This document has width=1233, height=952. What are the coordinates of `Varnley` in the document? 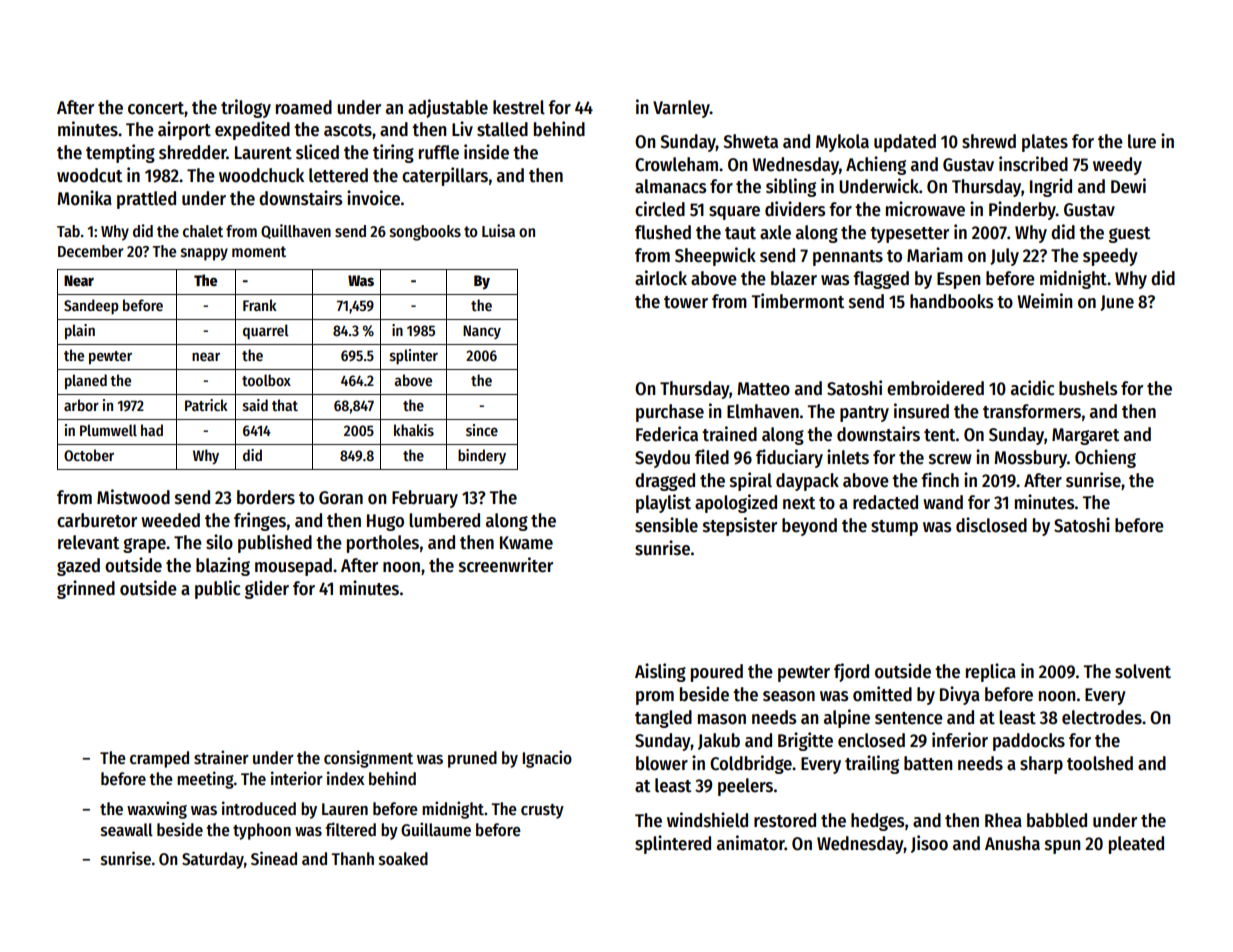 It's located at (681, 109).
